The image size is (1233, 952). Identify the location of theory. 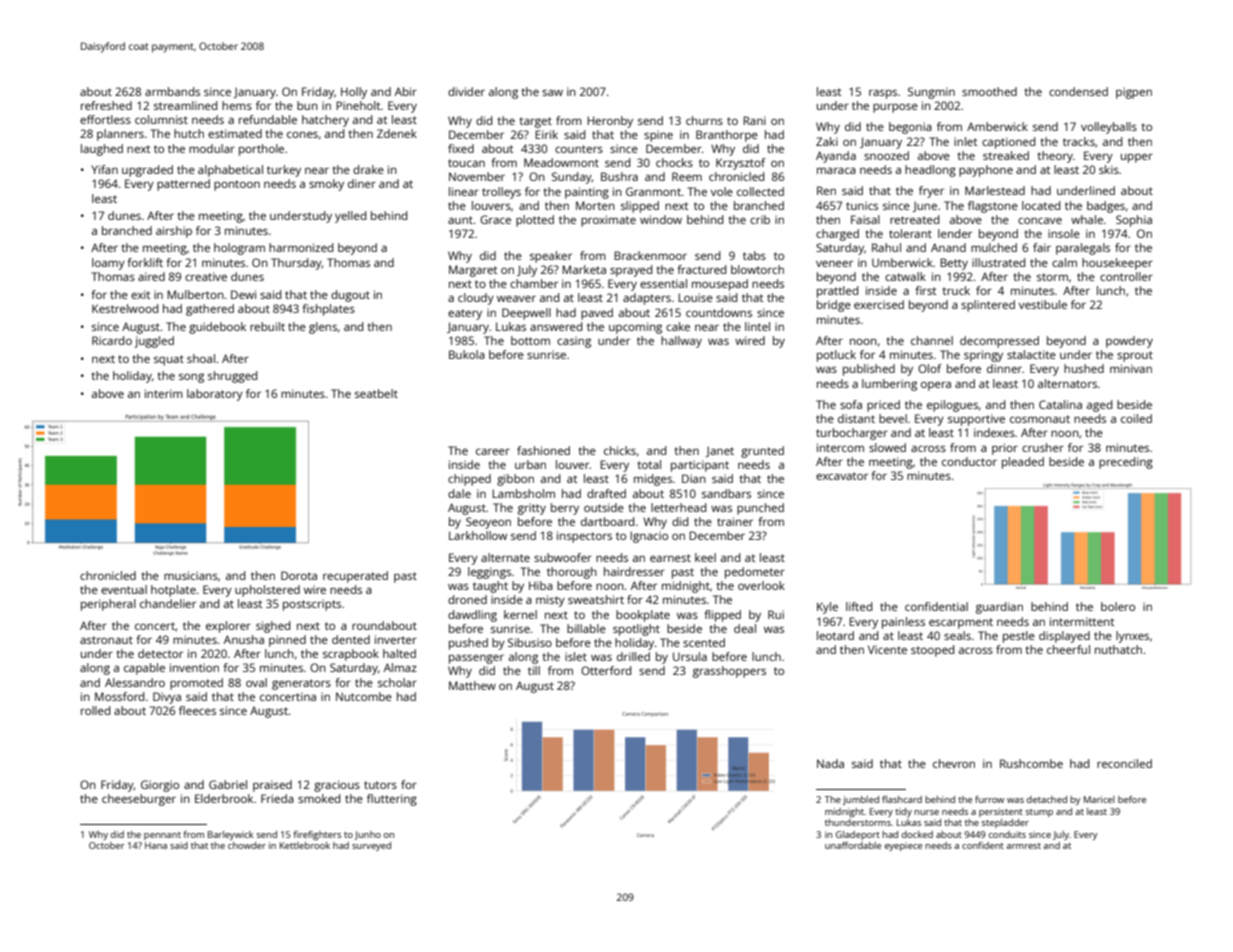
(1055, 157).
